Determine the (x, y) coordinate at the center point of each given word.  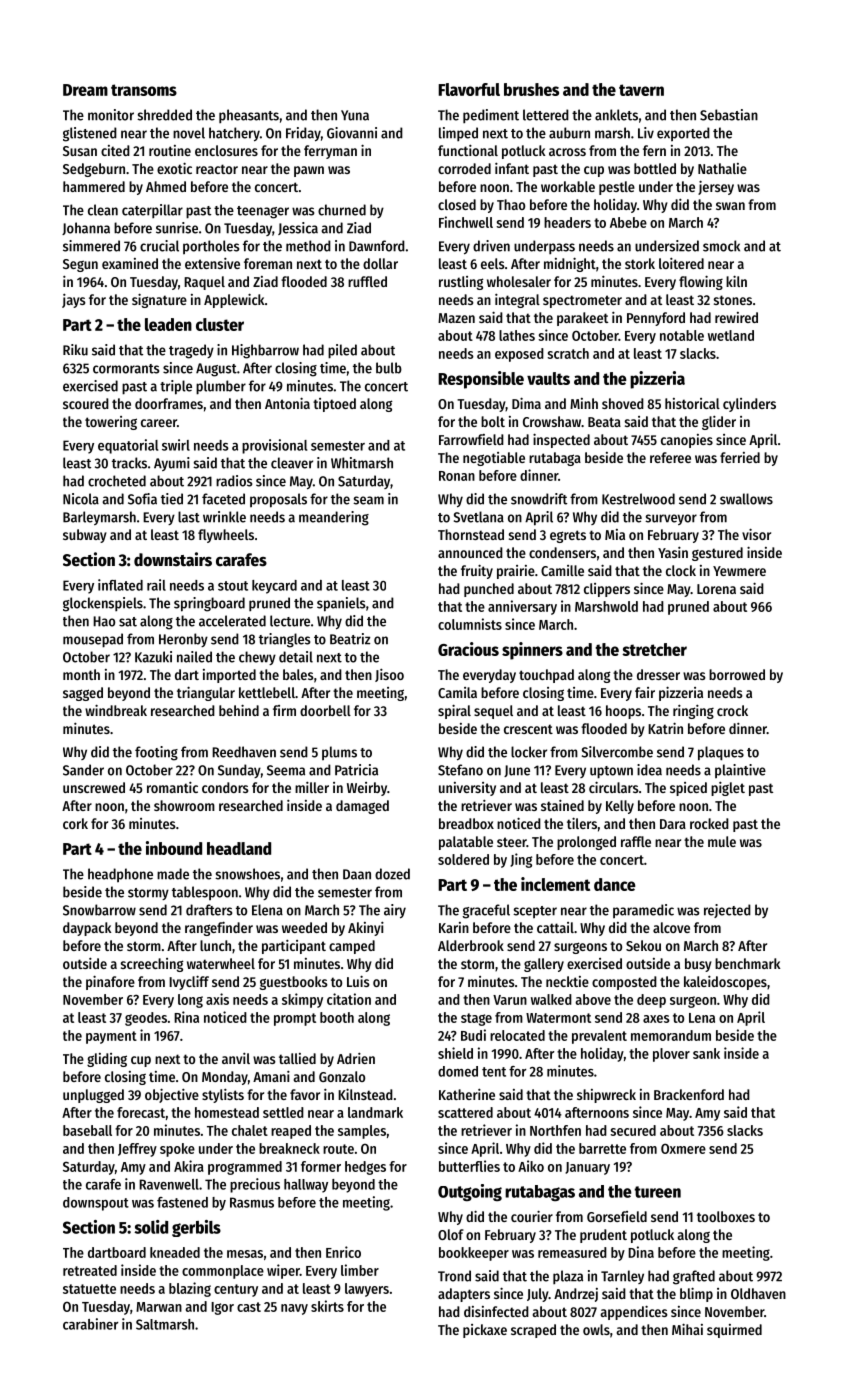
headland (239, 848)
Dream (85, 90)
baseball (87, 1130)
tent (494, 1072)
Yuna (355, 115)
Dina (641, 1252)
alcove (671, 927)
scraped (533, 1331)
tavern (641, 90)
